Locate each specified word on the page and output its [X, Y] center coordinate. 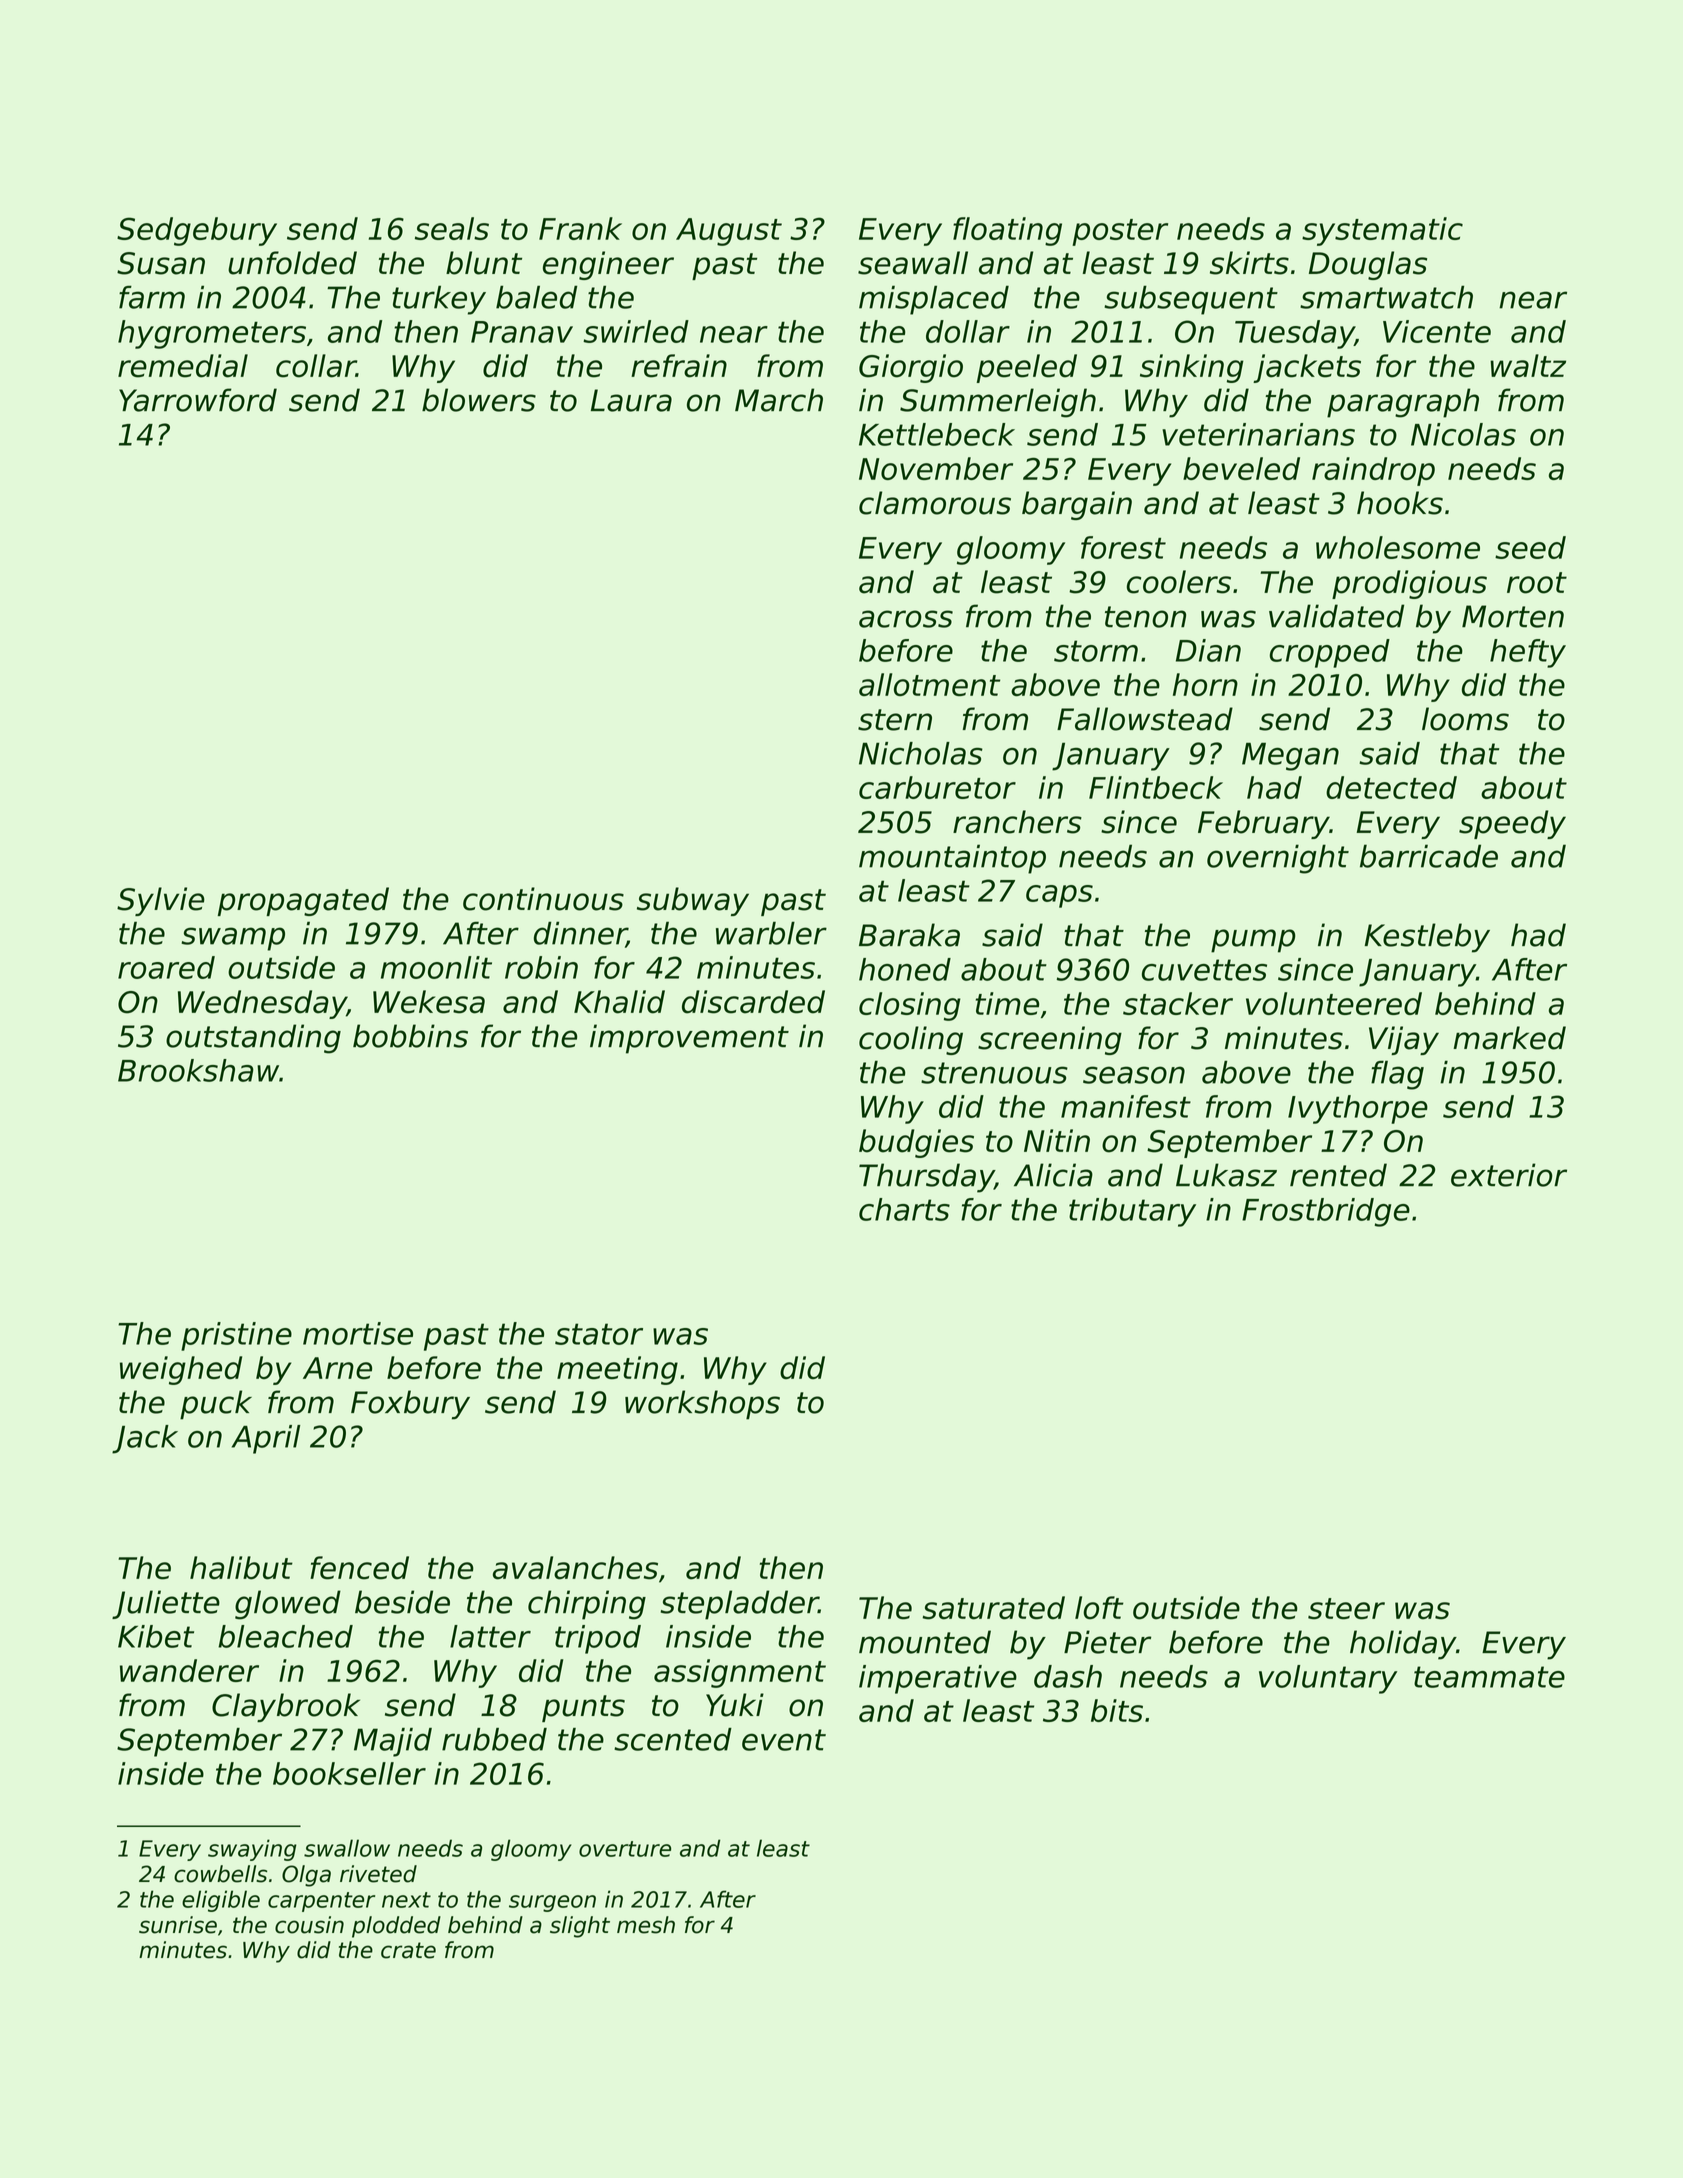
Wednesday [262, 1004]
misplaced [934, 300]
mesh [646, 1925]
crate [408, 1950]
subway [693, 901]
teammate [1489, 1677]
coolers [1179, 582]
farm [152, 297]
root [1537, 583]
